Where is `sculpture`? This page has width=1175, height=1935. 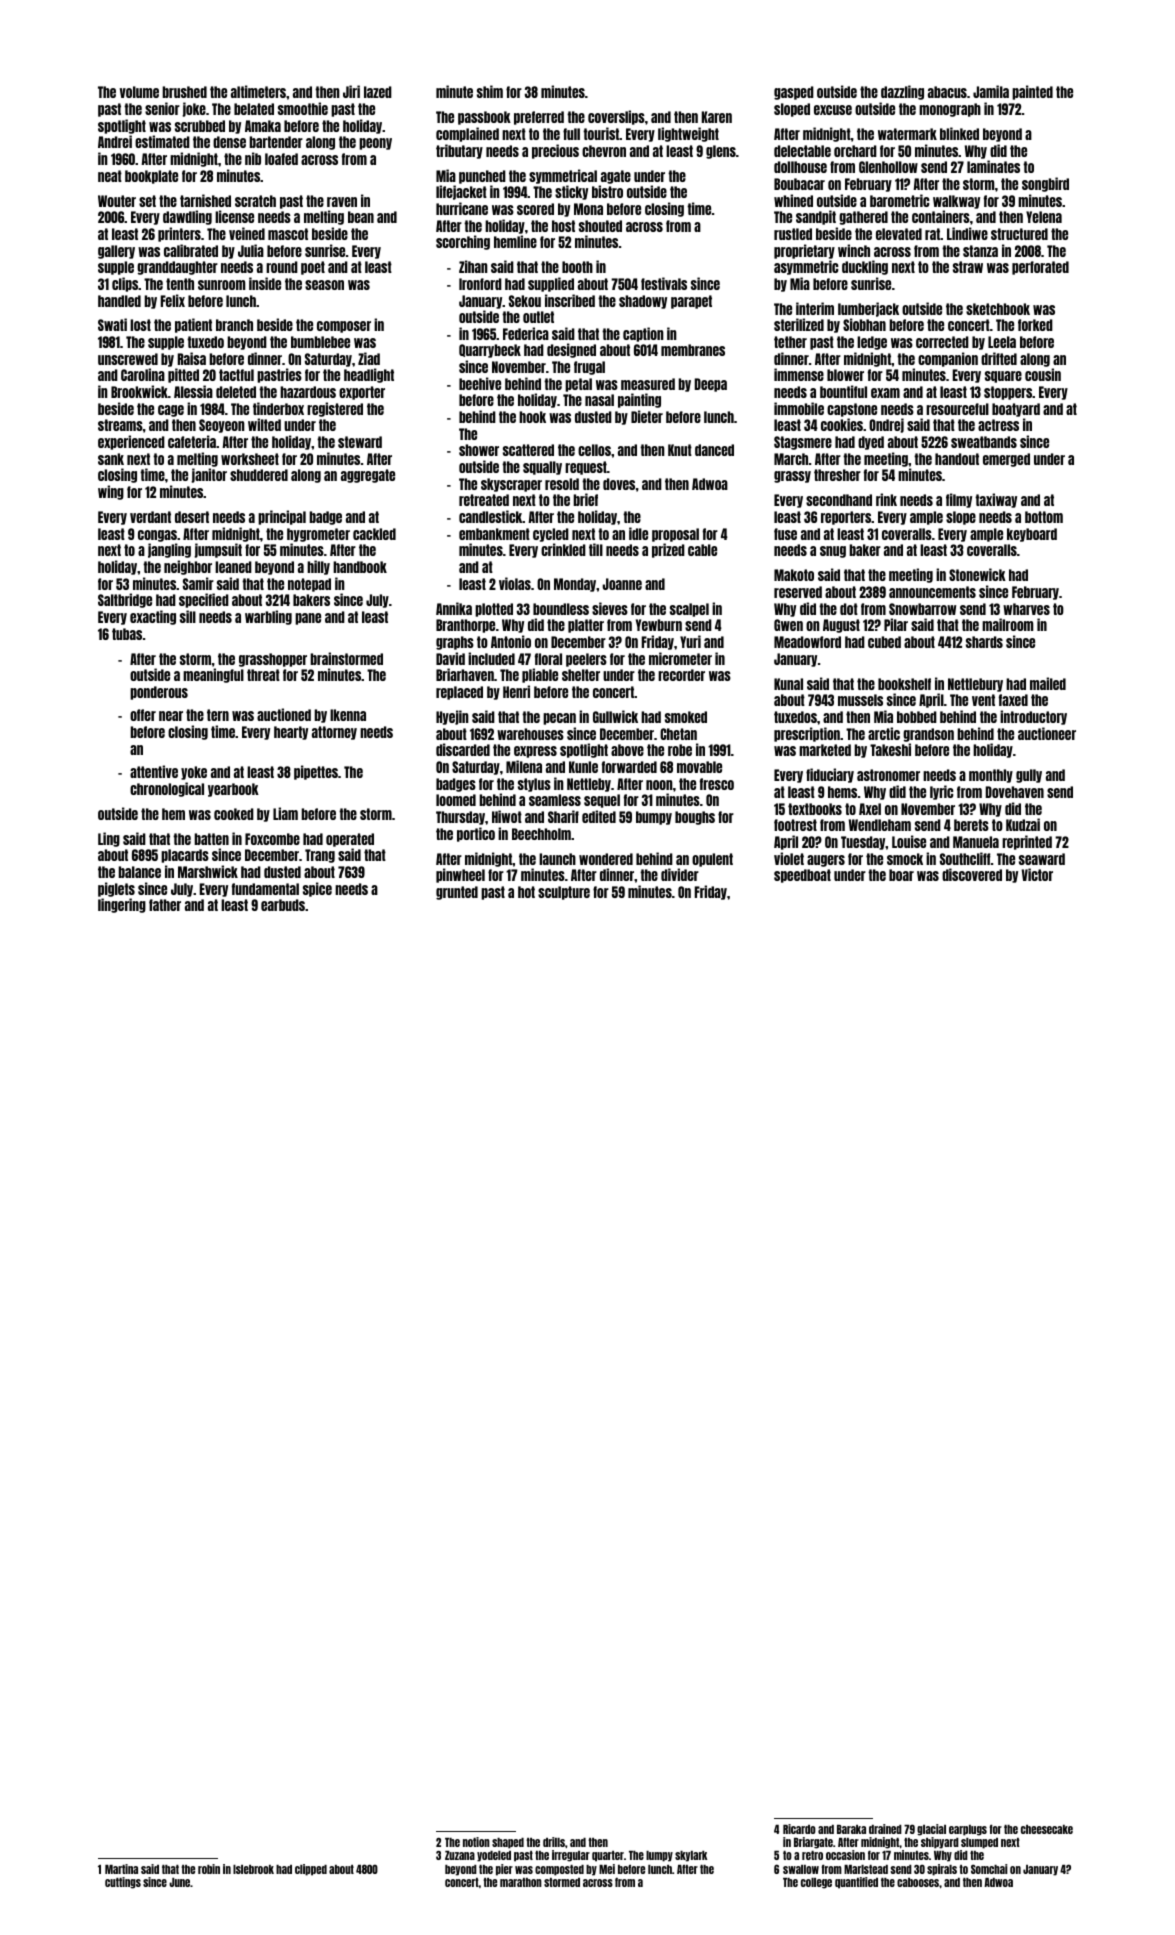
sculpture is located at coordinates (564, 893).
